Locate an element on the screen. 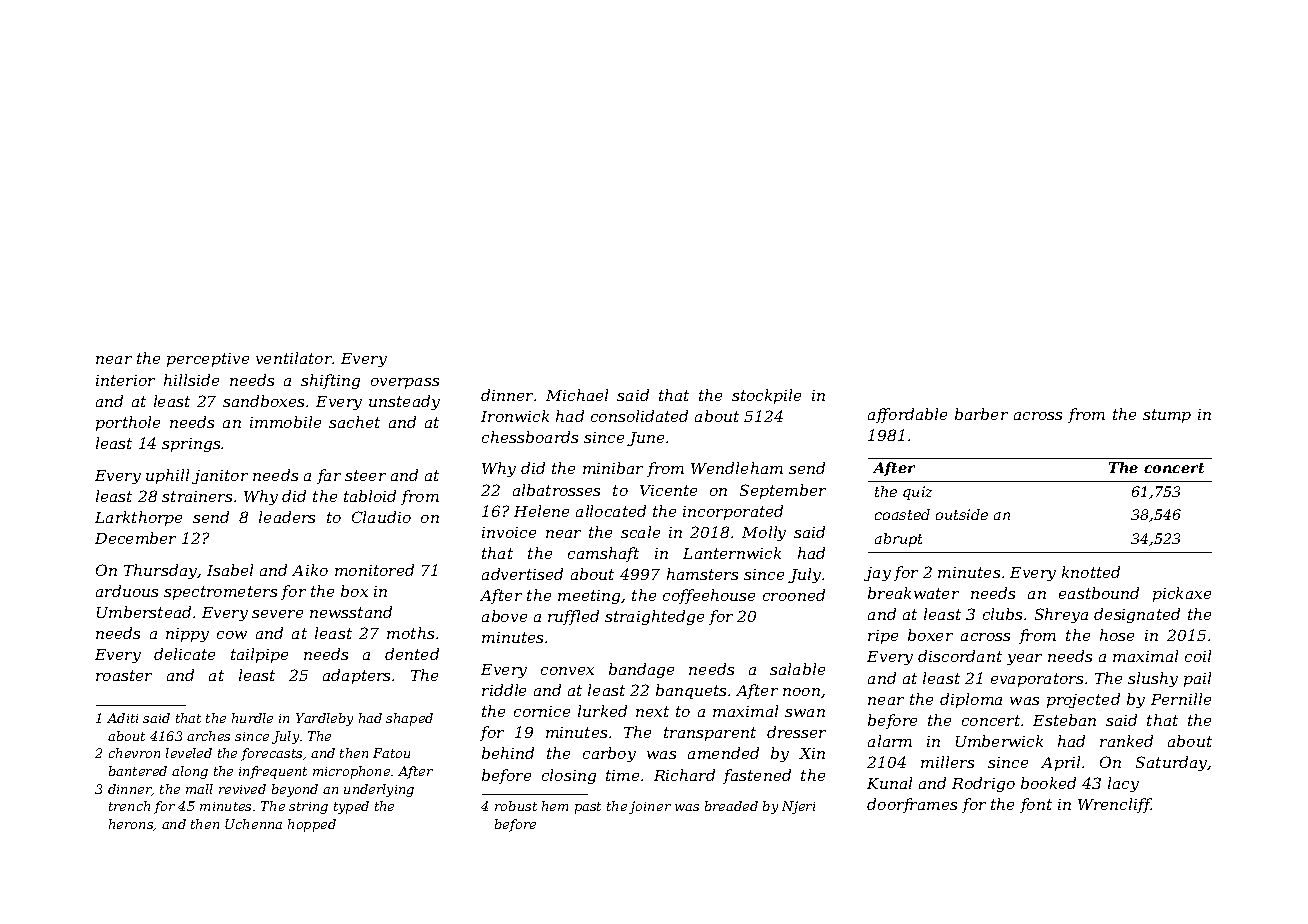  carboy is located at coordinates (609, 754).
